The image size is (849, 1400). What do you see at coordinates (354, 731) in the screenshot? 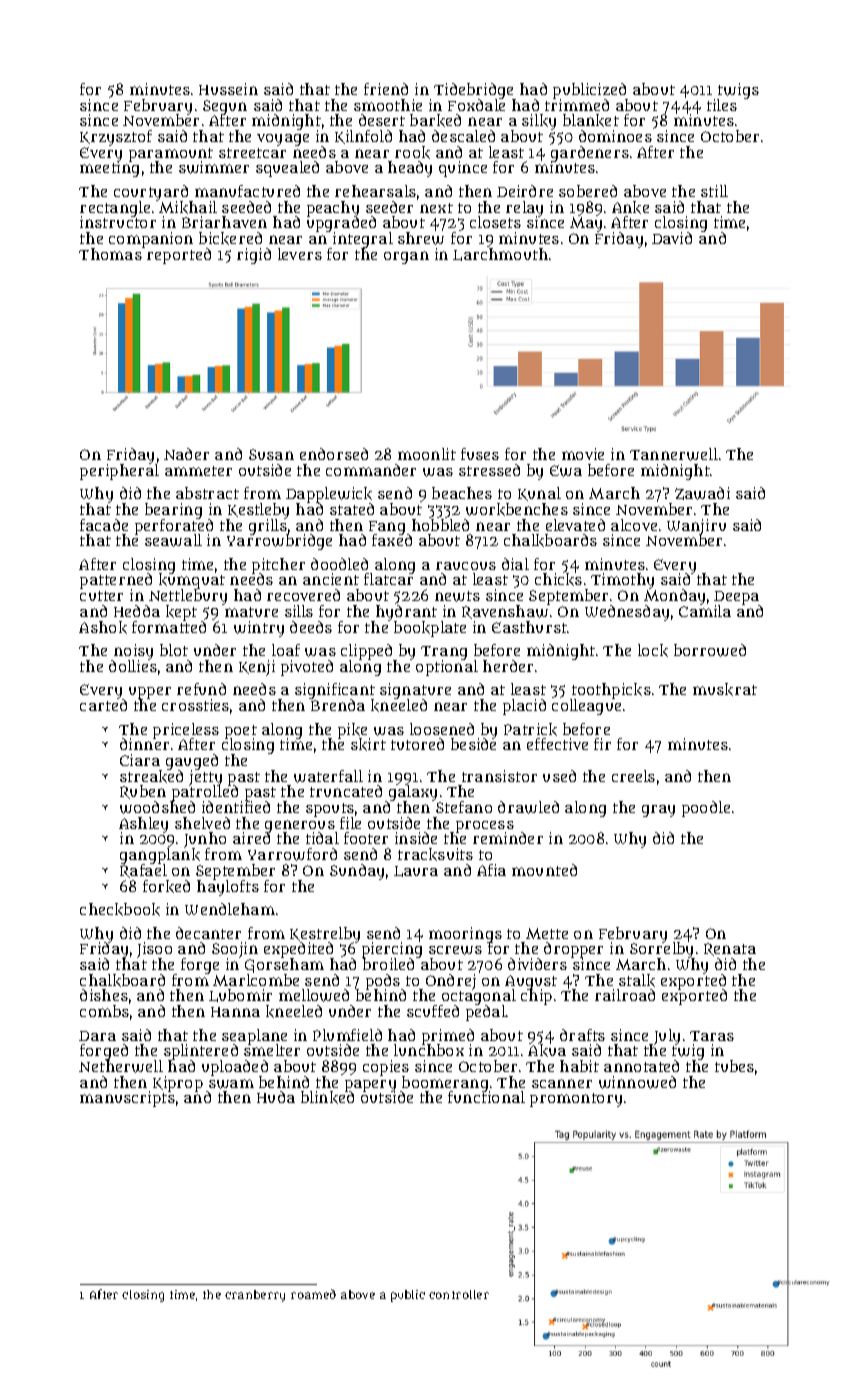
I see `pike` at bounding box center [354, 731].
